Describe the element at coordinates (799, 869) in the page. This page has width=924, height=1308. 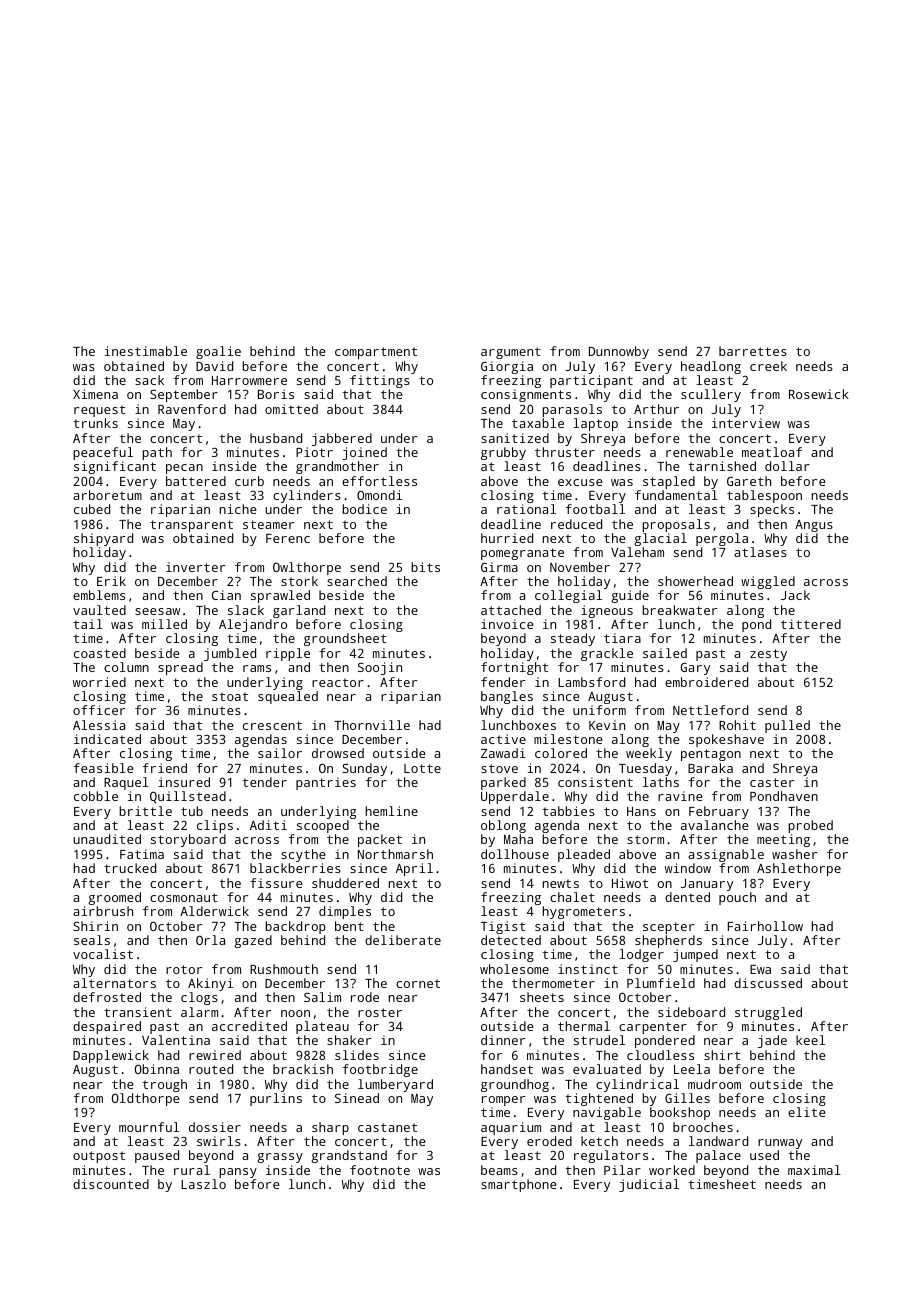
I see `Ashlethorpe` at that location.
